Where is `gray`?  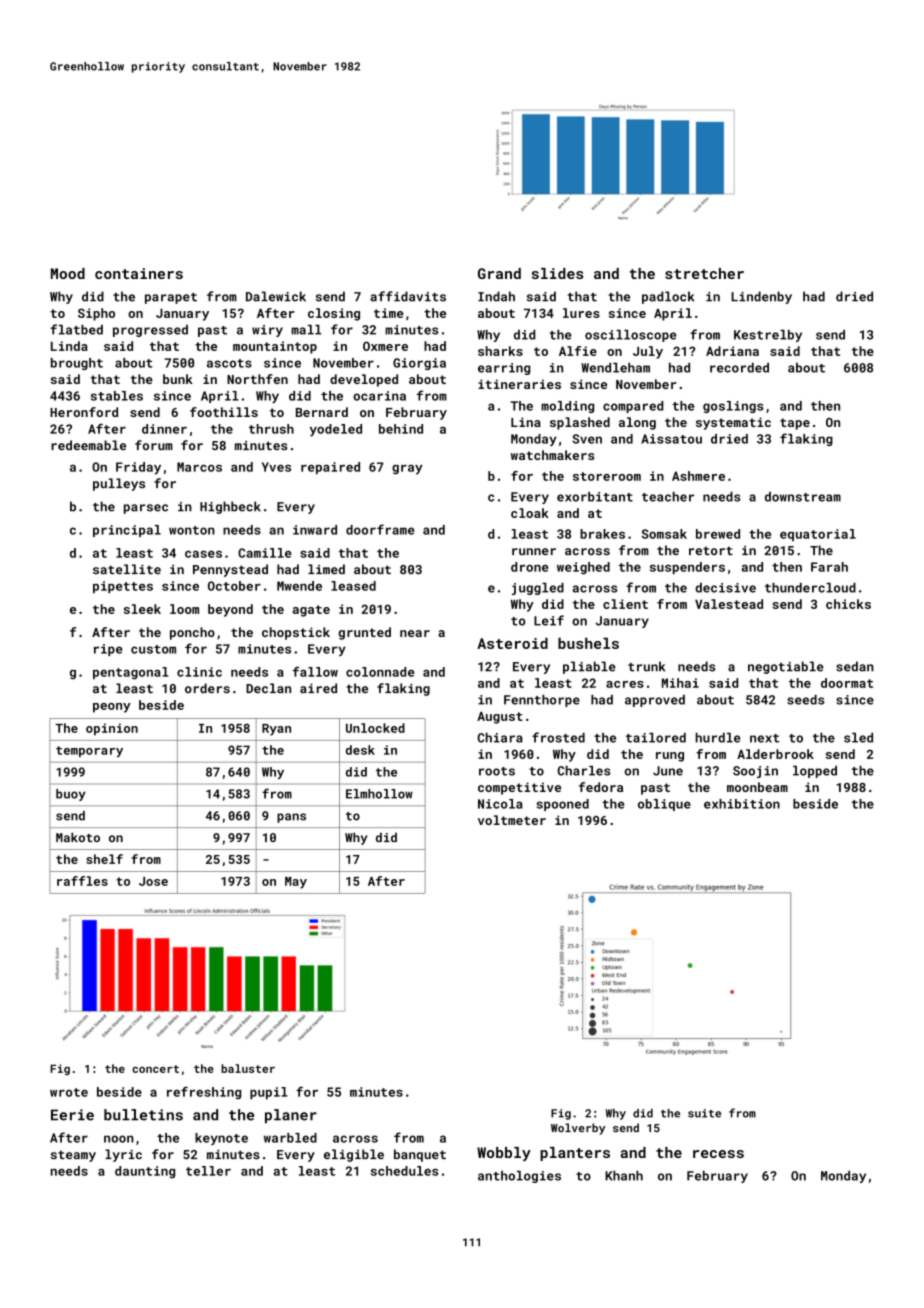 gray is located at coordinates (407, 470).
